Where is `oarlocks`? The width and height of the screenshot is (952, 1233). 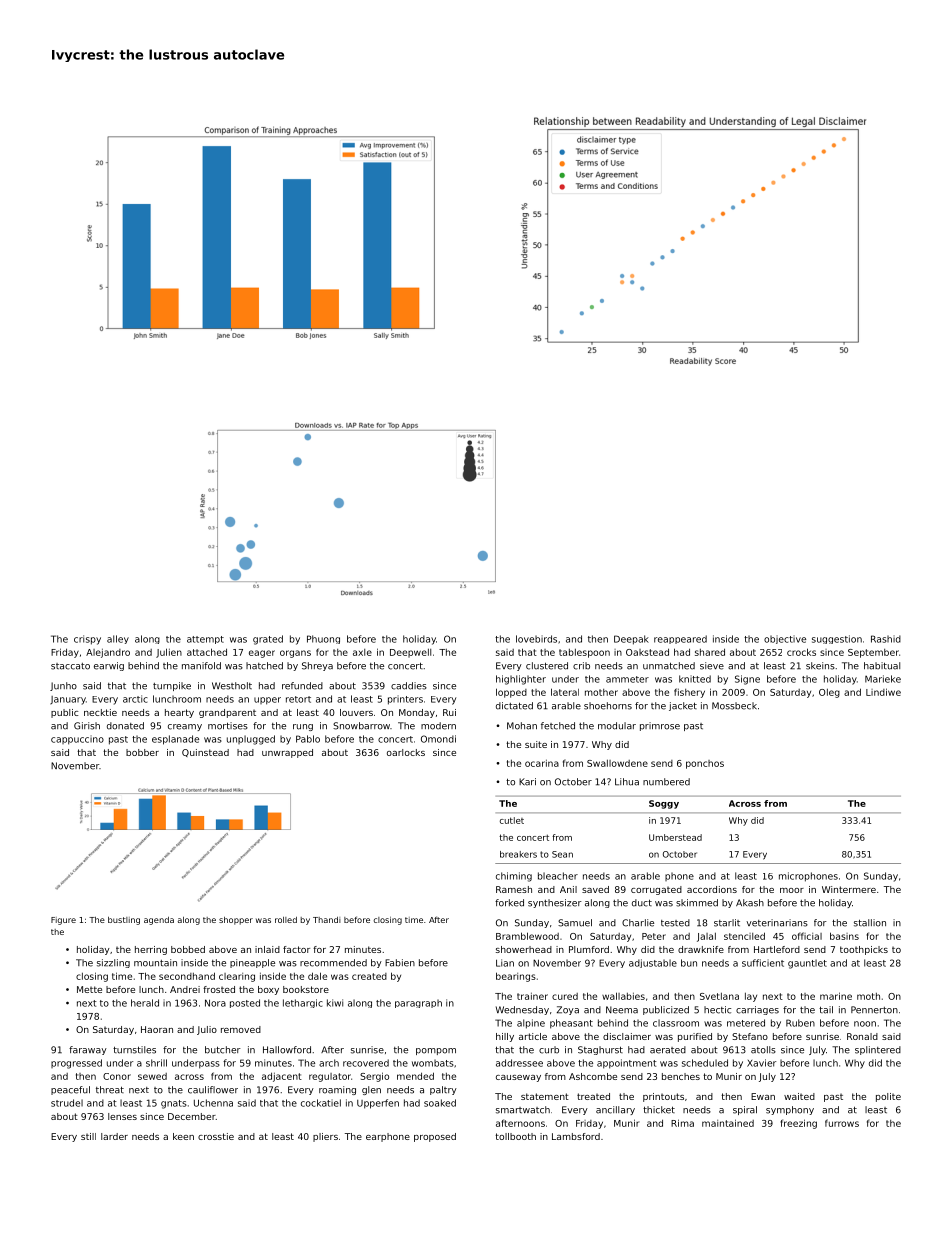 oarlocks is located at coordinates (406, 752).
